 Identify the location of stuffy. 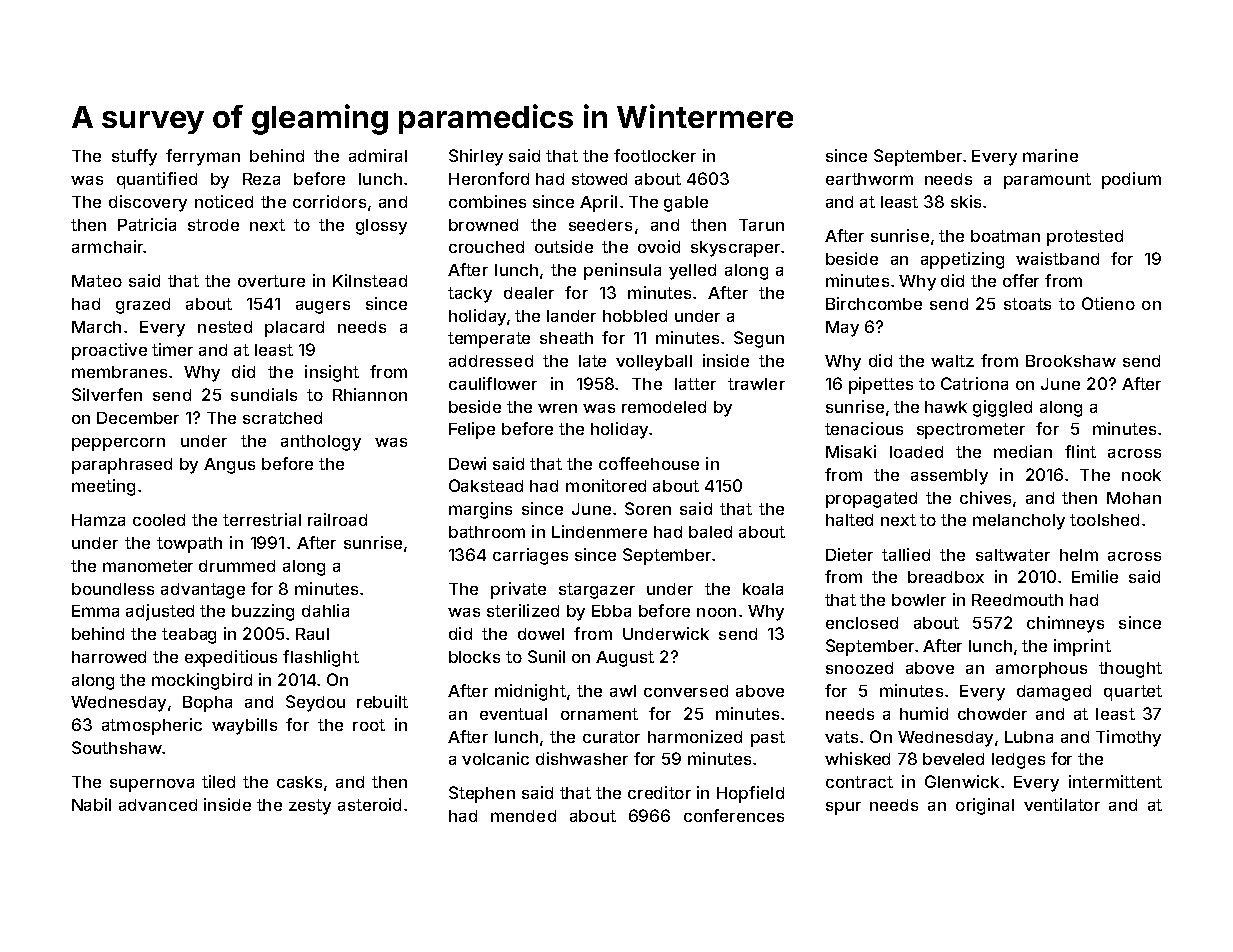
(134, 157).
